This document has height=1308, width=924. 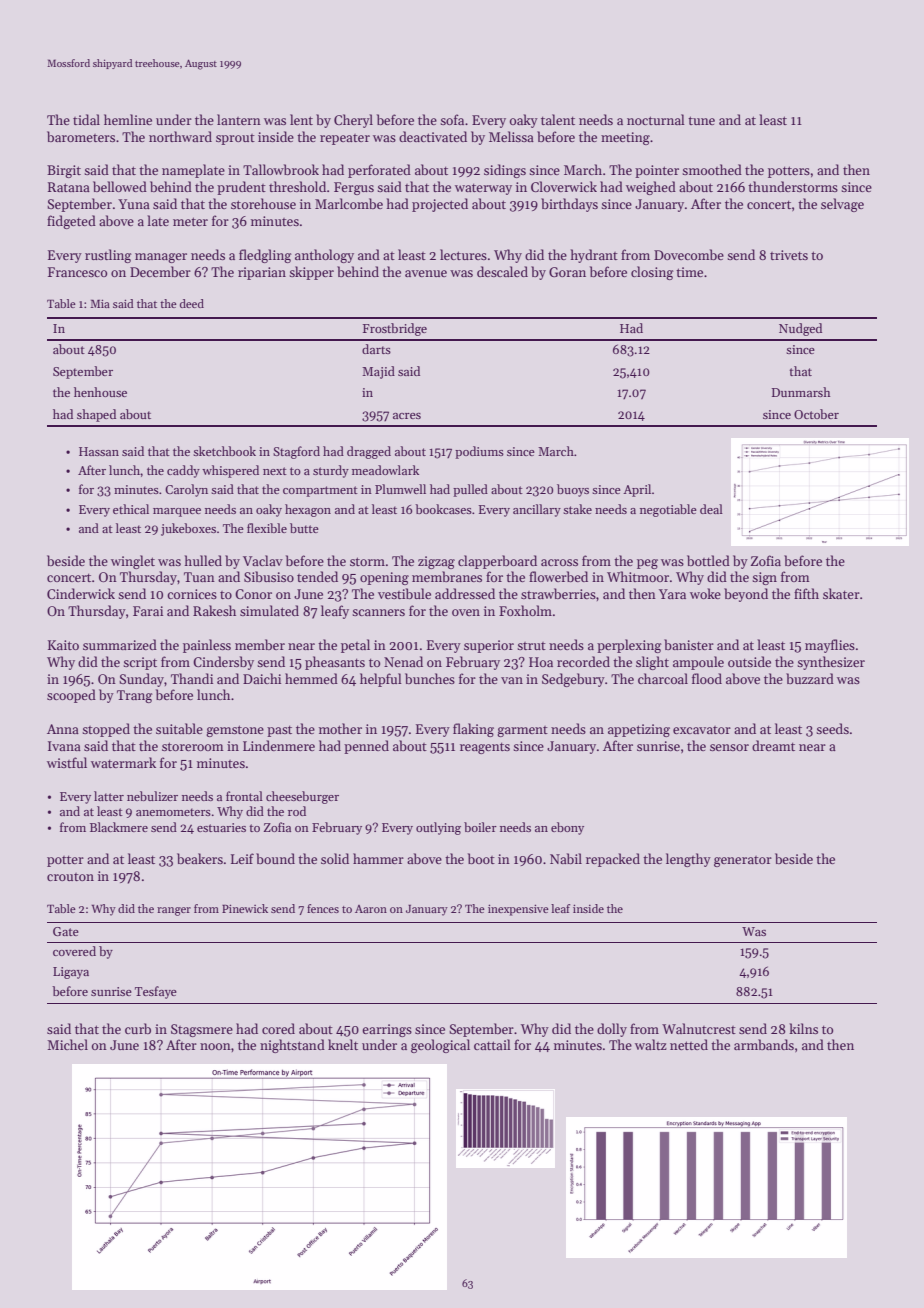 I want to click on winglet, so click(x=133, y=562).
